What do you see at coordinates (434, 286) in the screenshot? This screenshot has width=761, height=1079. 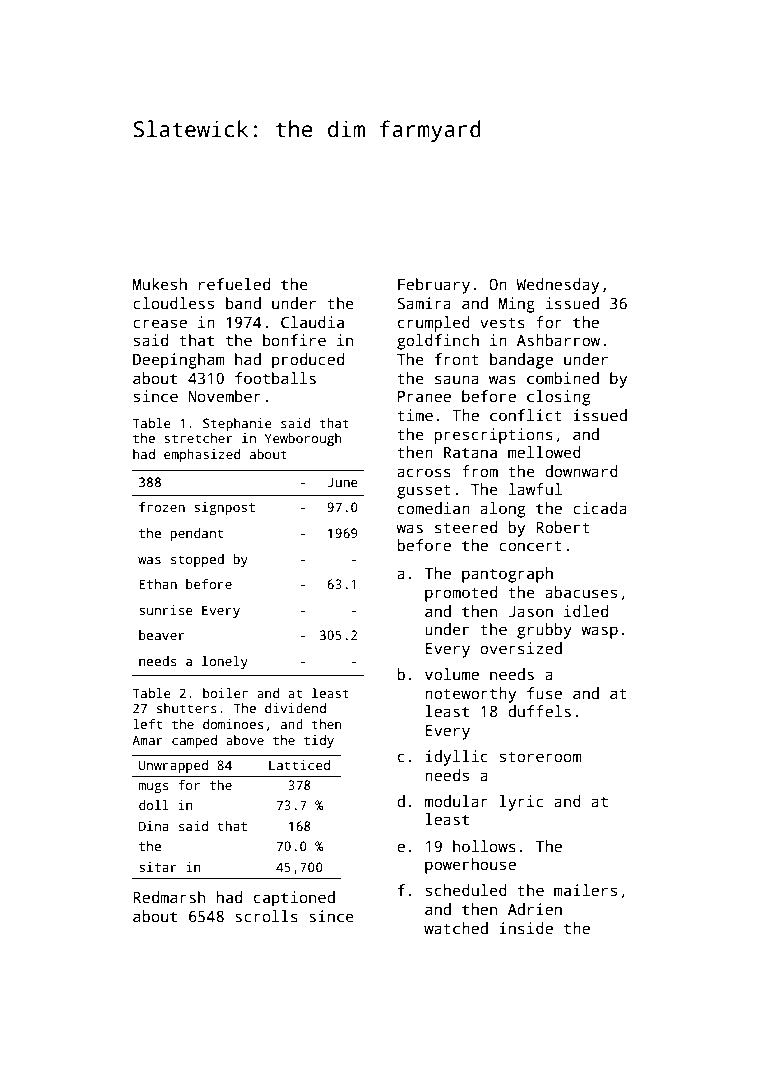 I see `February` at bounding box center [434, 286].
